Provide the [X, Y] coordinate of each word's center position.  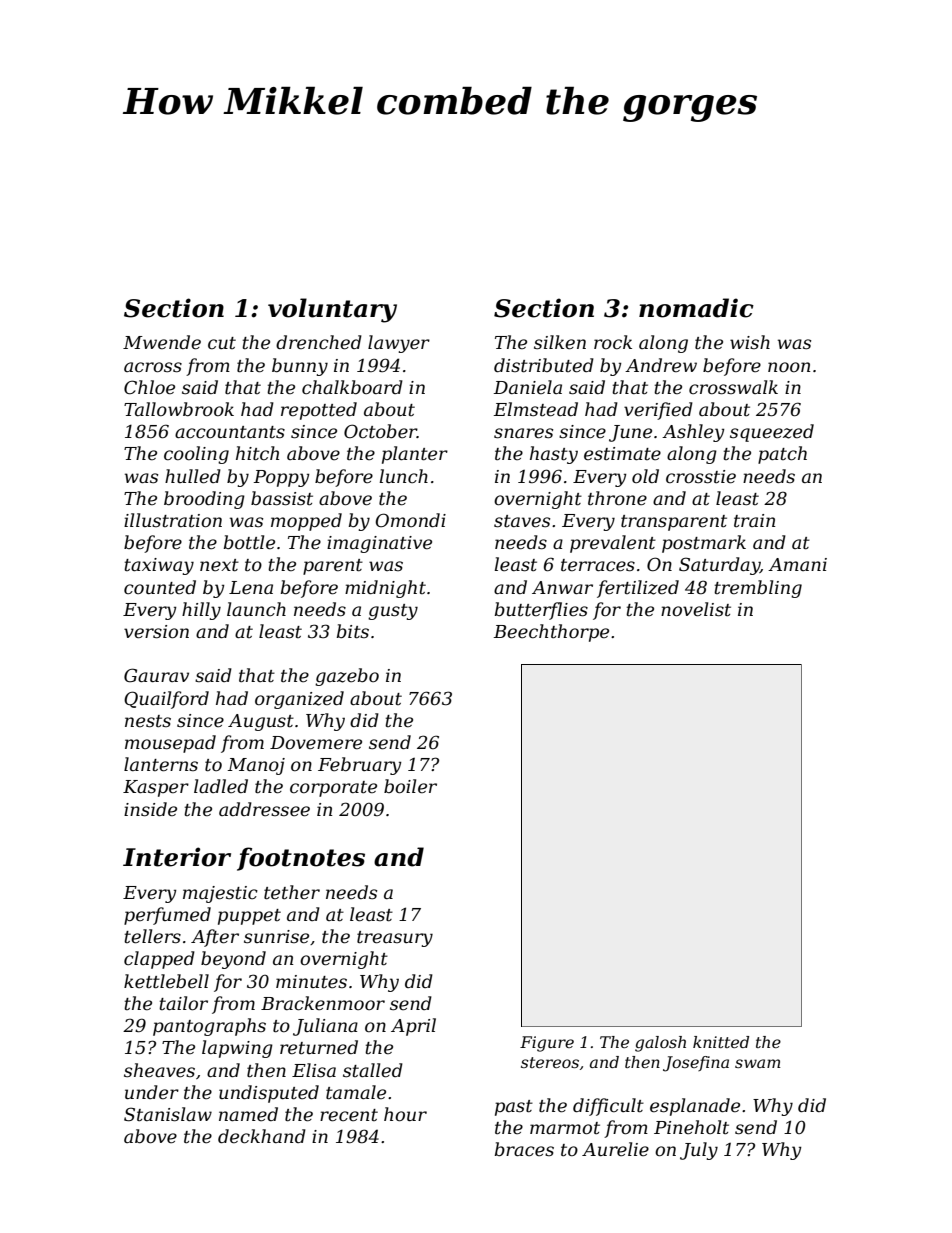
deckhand [262, 1136]
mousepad [170, 744]
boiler [410, 786]
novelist [696, 609]
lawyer [399, 344]
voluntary [332, 310]
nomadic [696, 308]
